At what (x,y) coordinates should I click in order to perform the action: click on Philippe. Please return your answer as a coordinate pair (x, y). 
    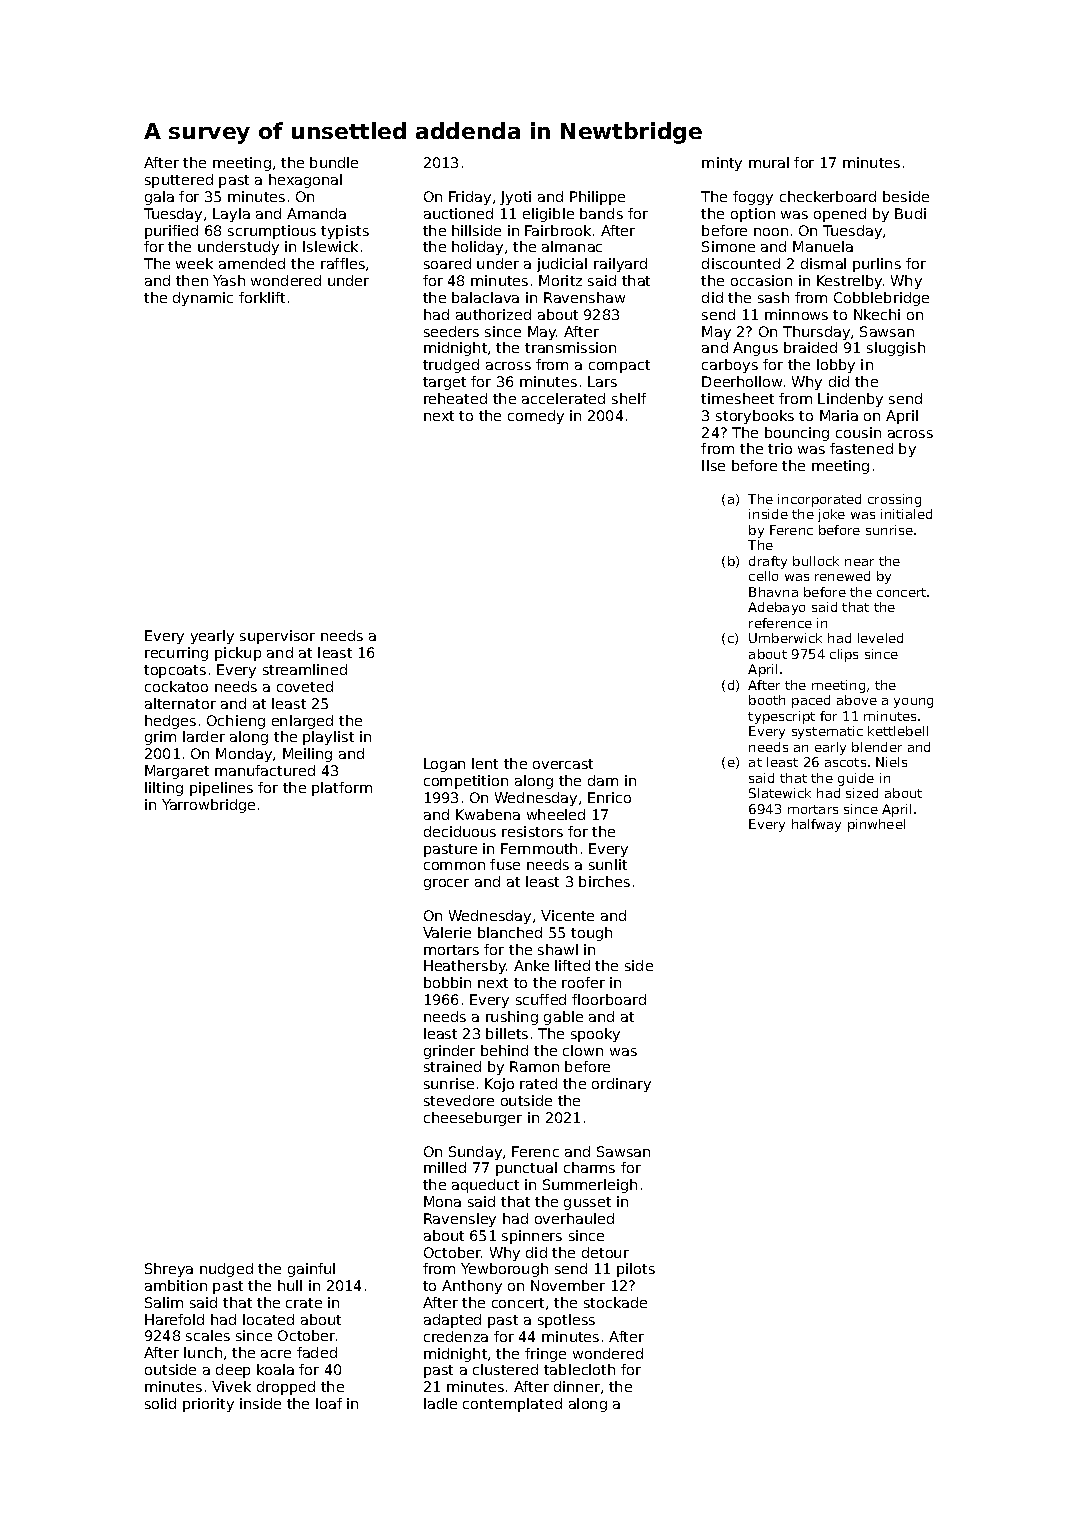
    Looking at the image, I should click on (597, 198).
